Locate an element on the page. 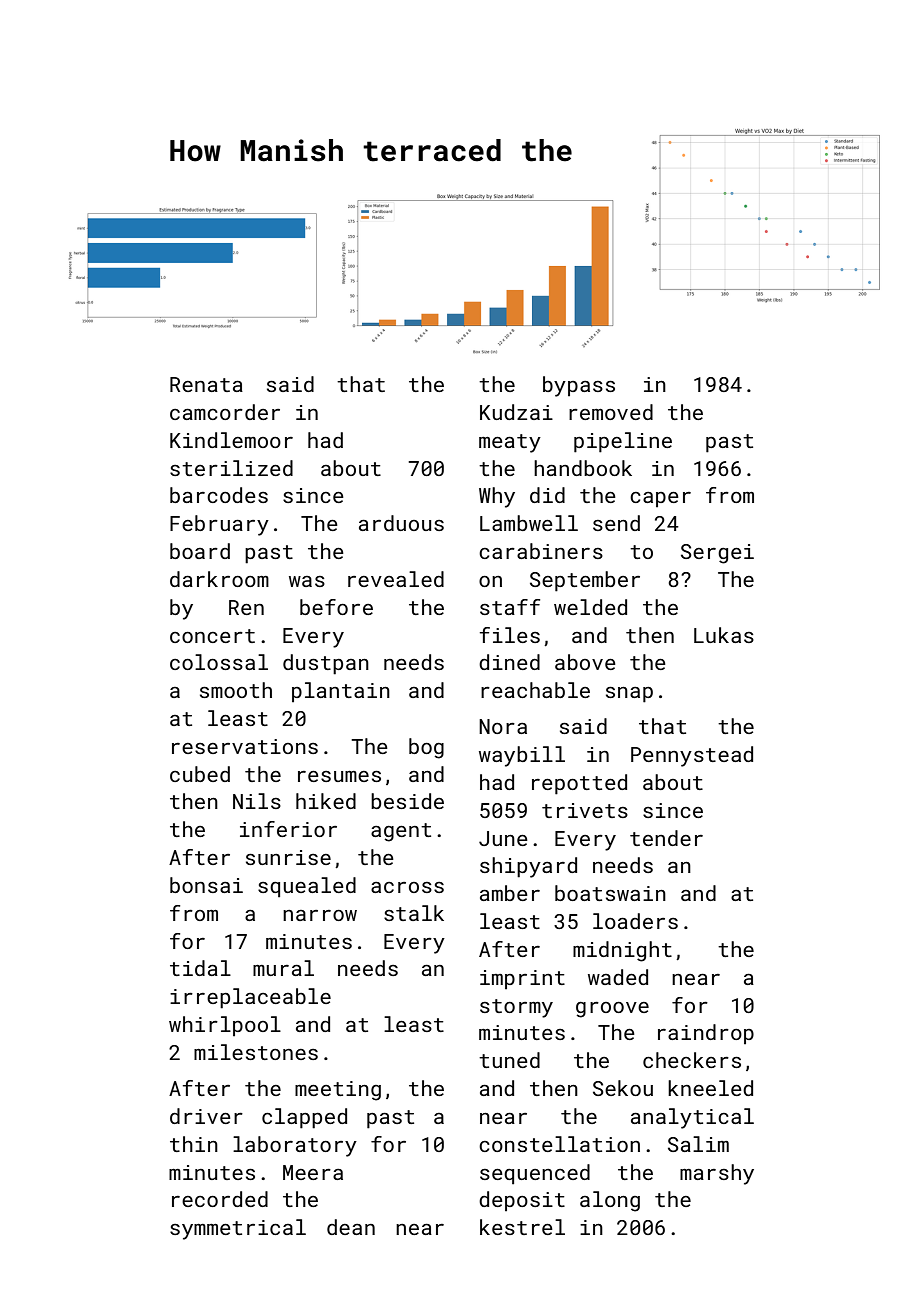 This page has height=1311, width=924. meeting is located at coordinates (338, 1091).
